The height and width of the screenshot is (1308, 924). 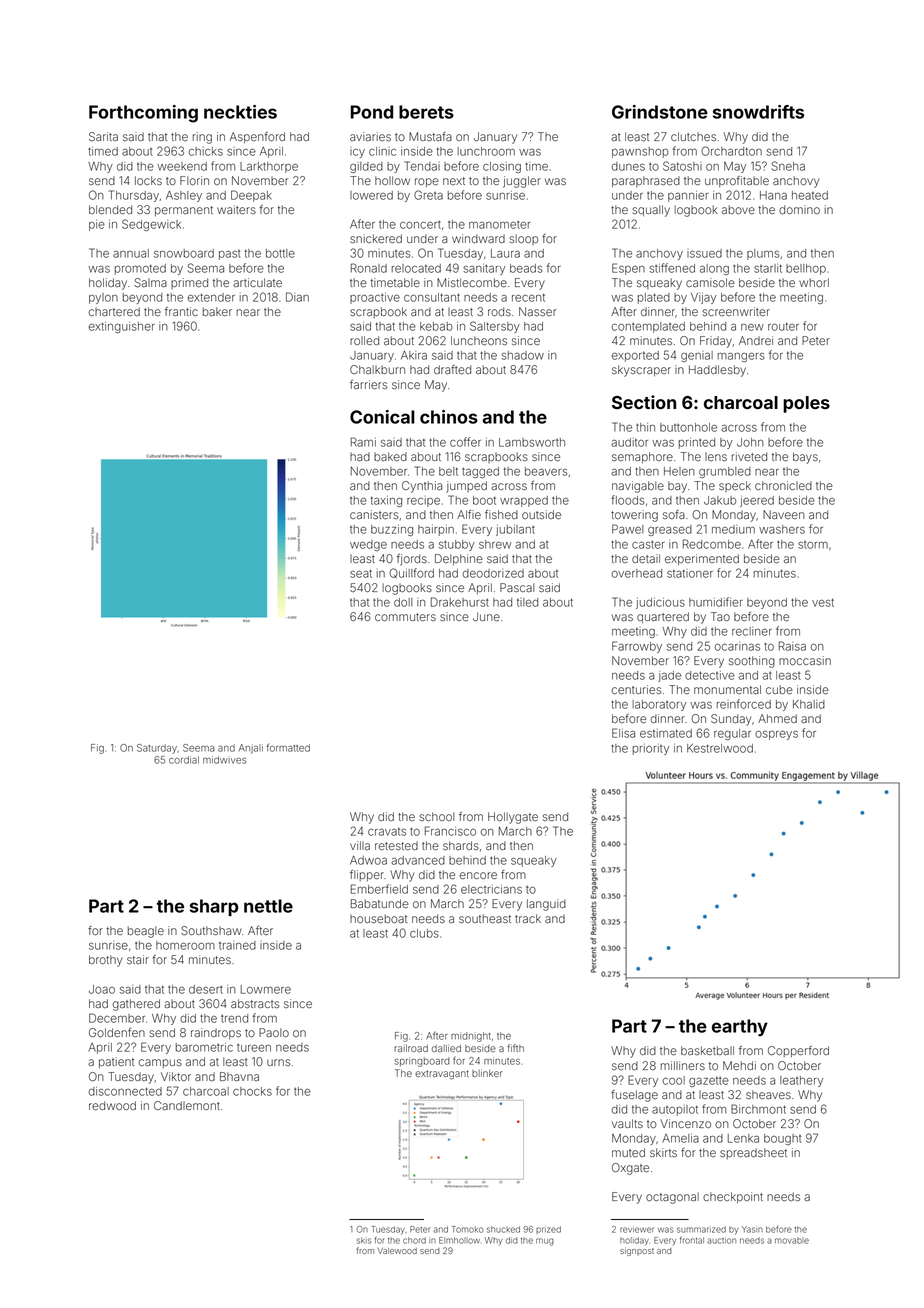 I want to click on canisters, so click(x=374, y=514).
